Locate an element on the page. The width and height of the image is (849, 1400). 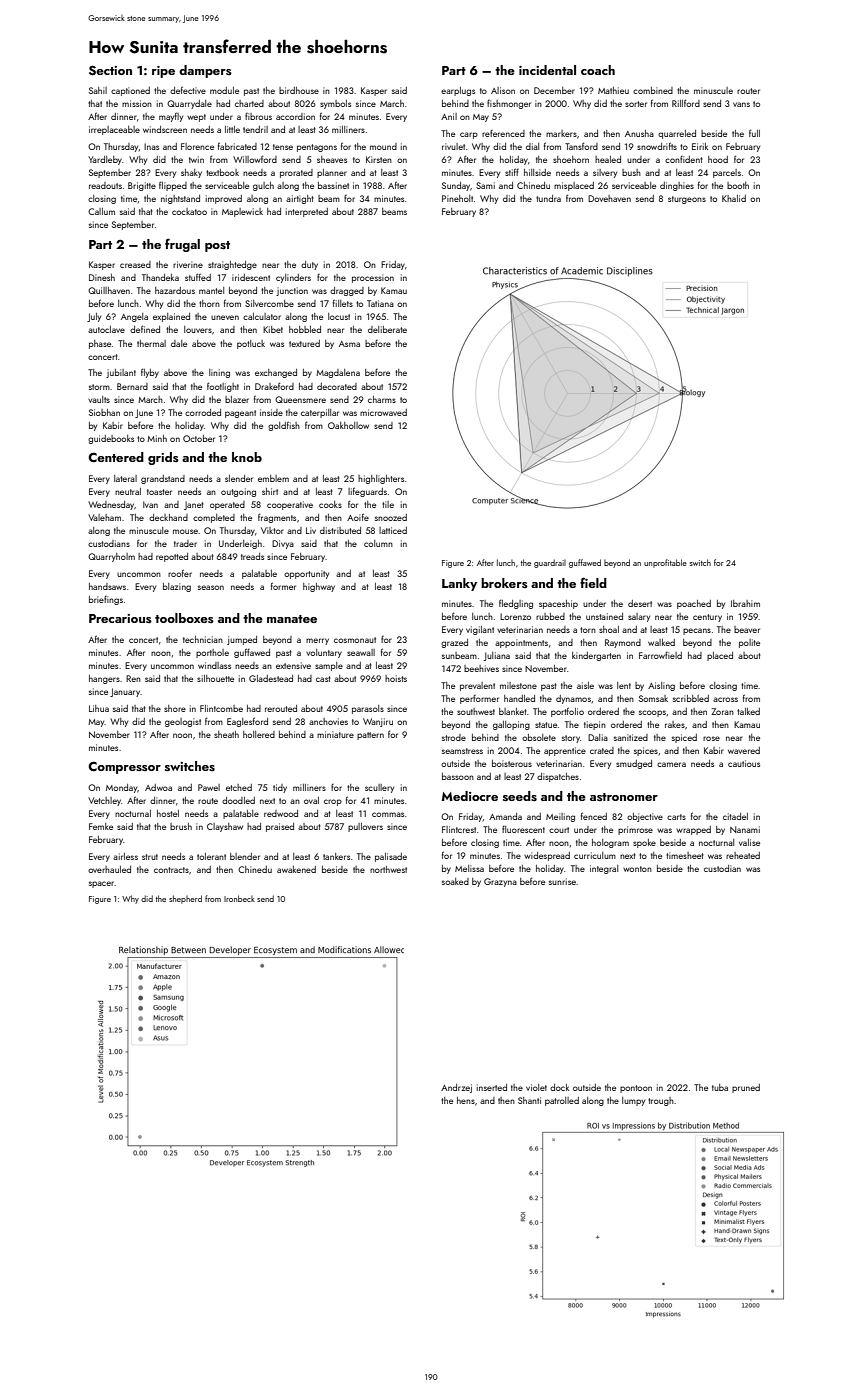
birdhouse is located at coordinates (299, 90).
